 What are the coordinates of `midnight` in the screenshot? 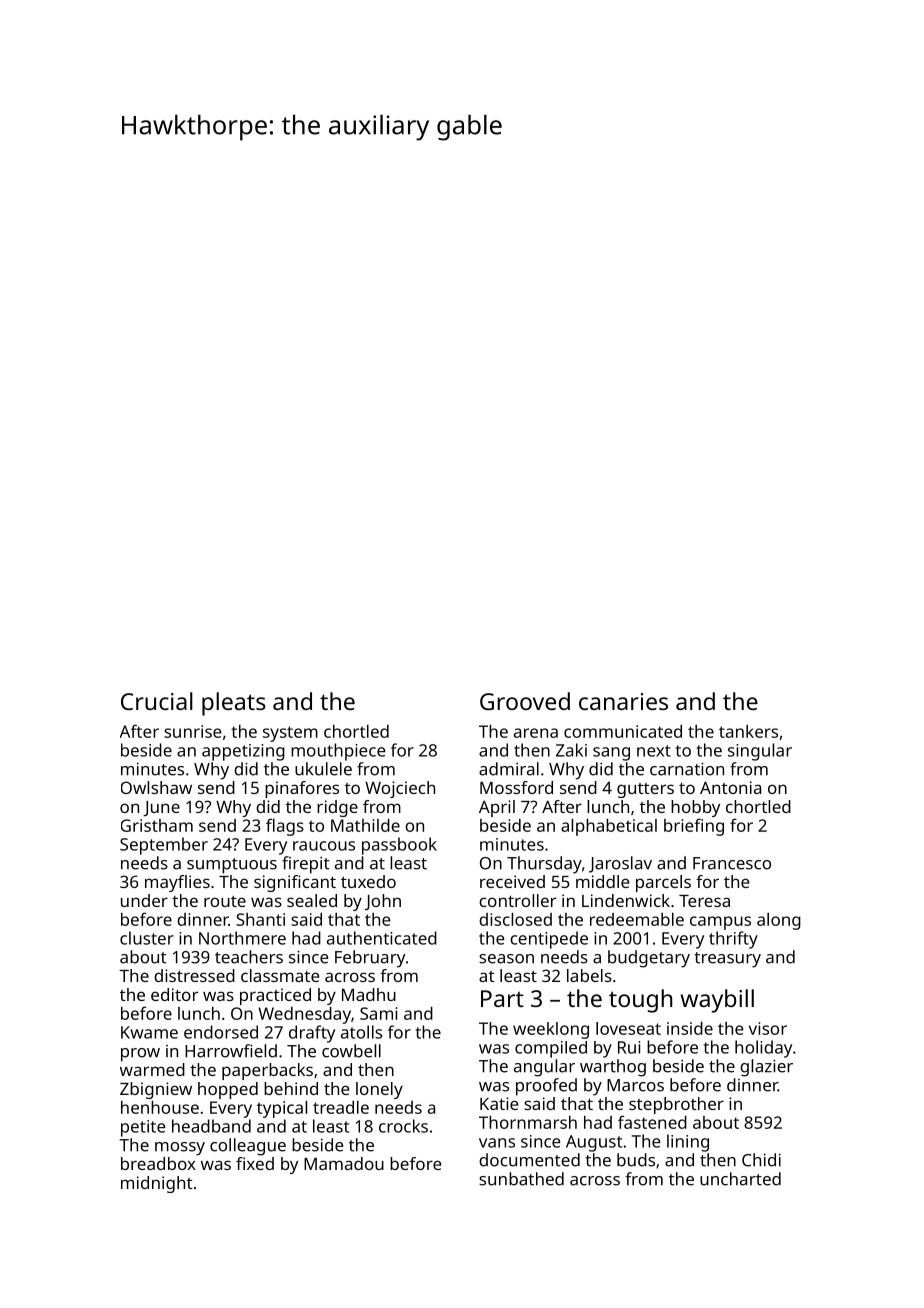 It's located at (157, 1184).
